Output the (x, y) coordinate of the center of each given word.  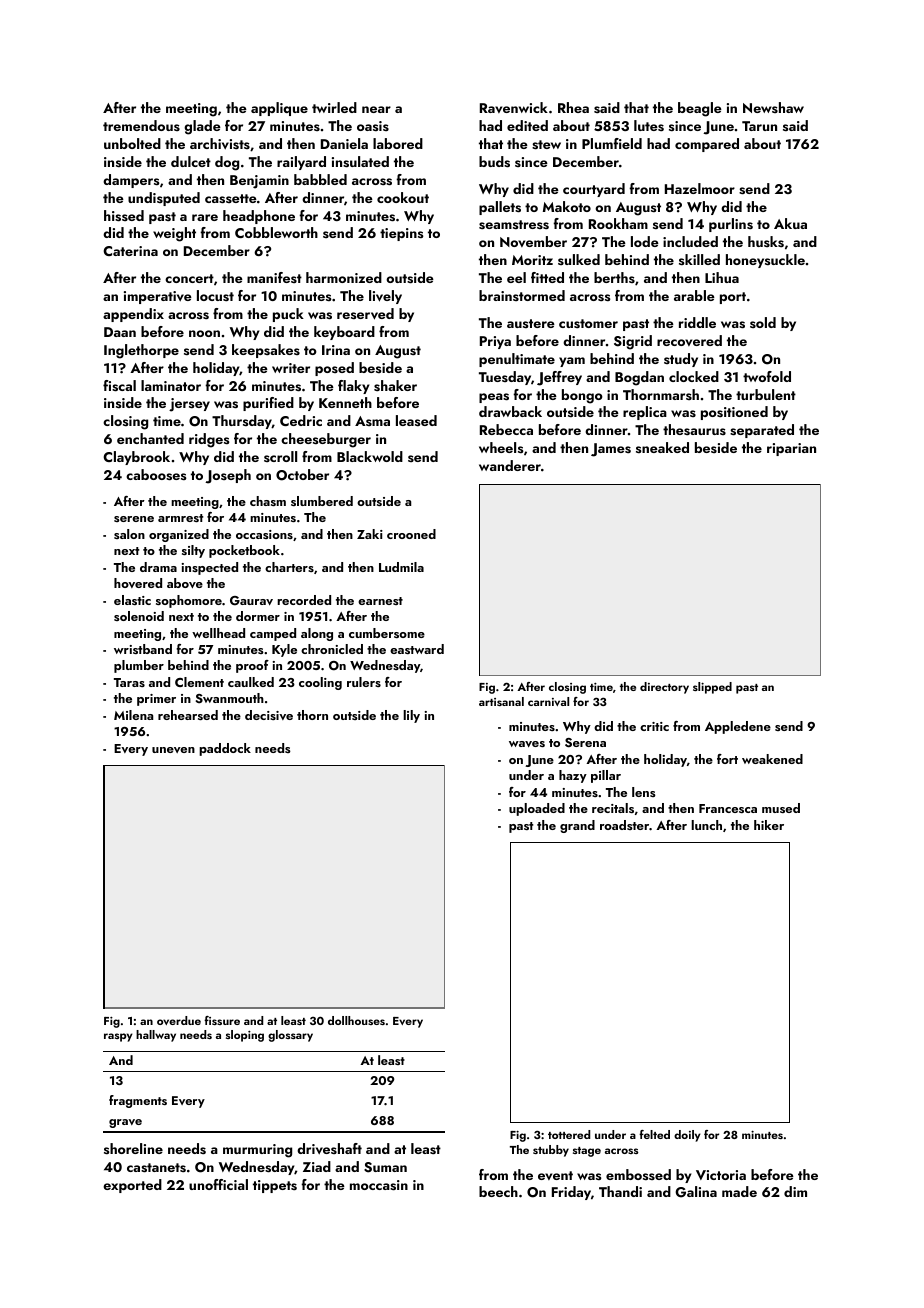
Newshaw (773, 107)
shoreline (133, 1148)
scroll (280, 456)
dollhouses (356, 1020)
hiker (769, 825)
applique (279, 109)
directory (664, 688)
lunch (706, 825)
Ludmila (401, 567)
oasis (373, 126)
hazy (573, 776)
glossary (290, 1036)
